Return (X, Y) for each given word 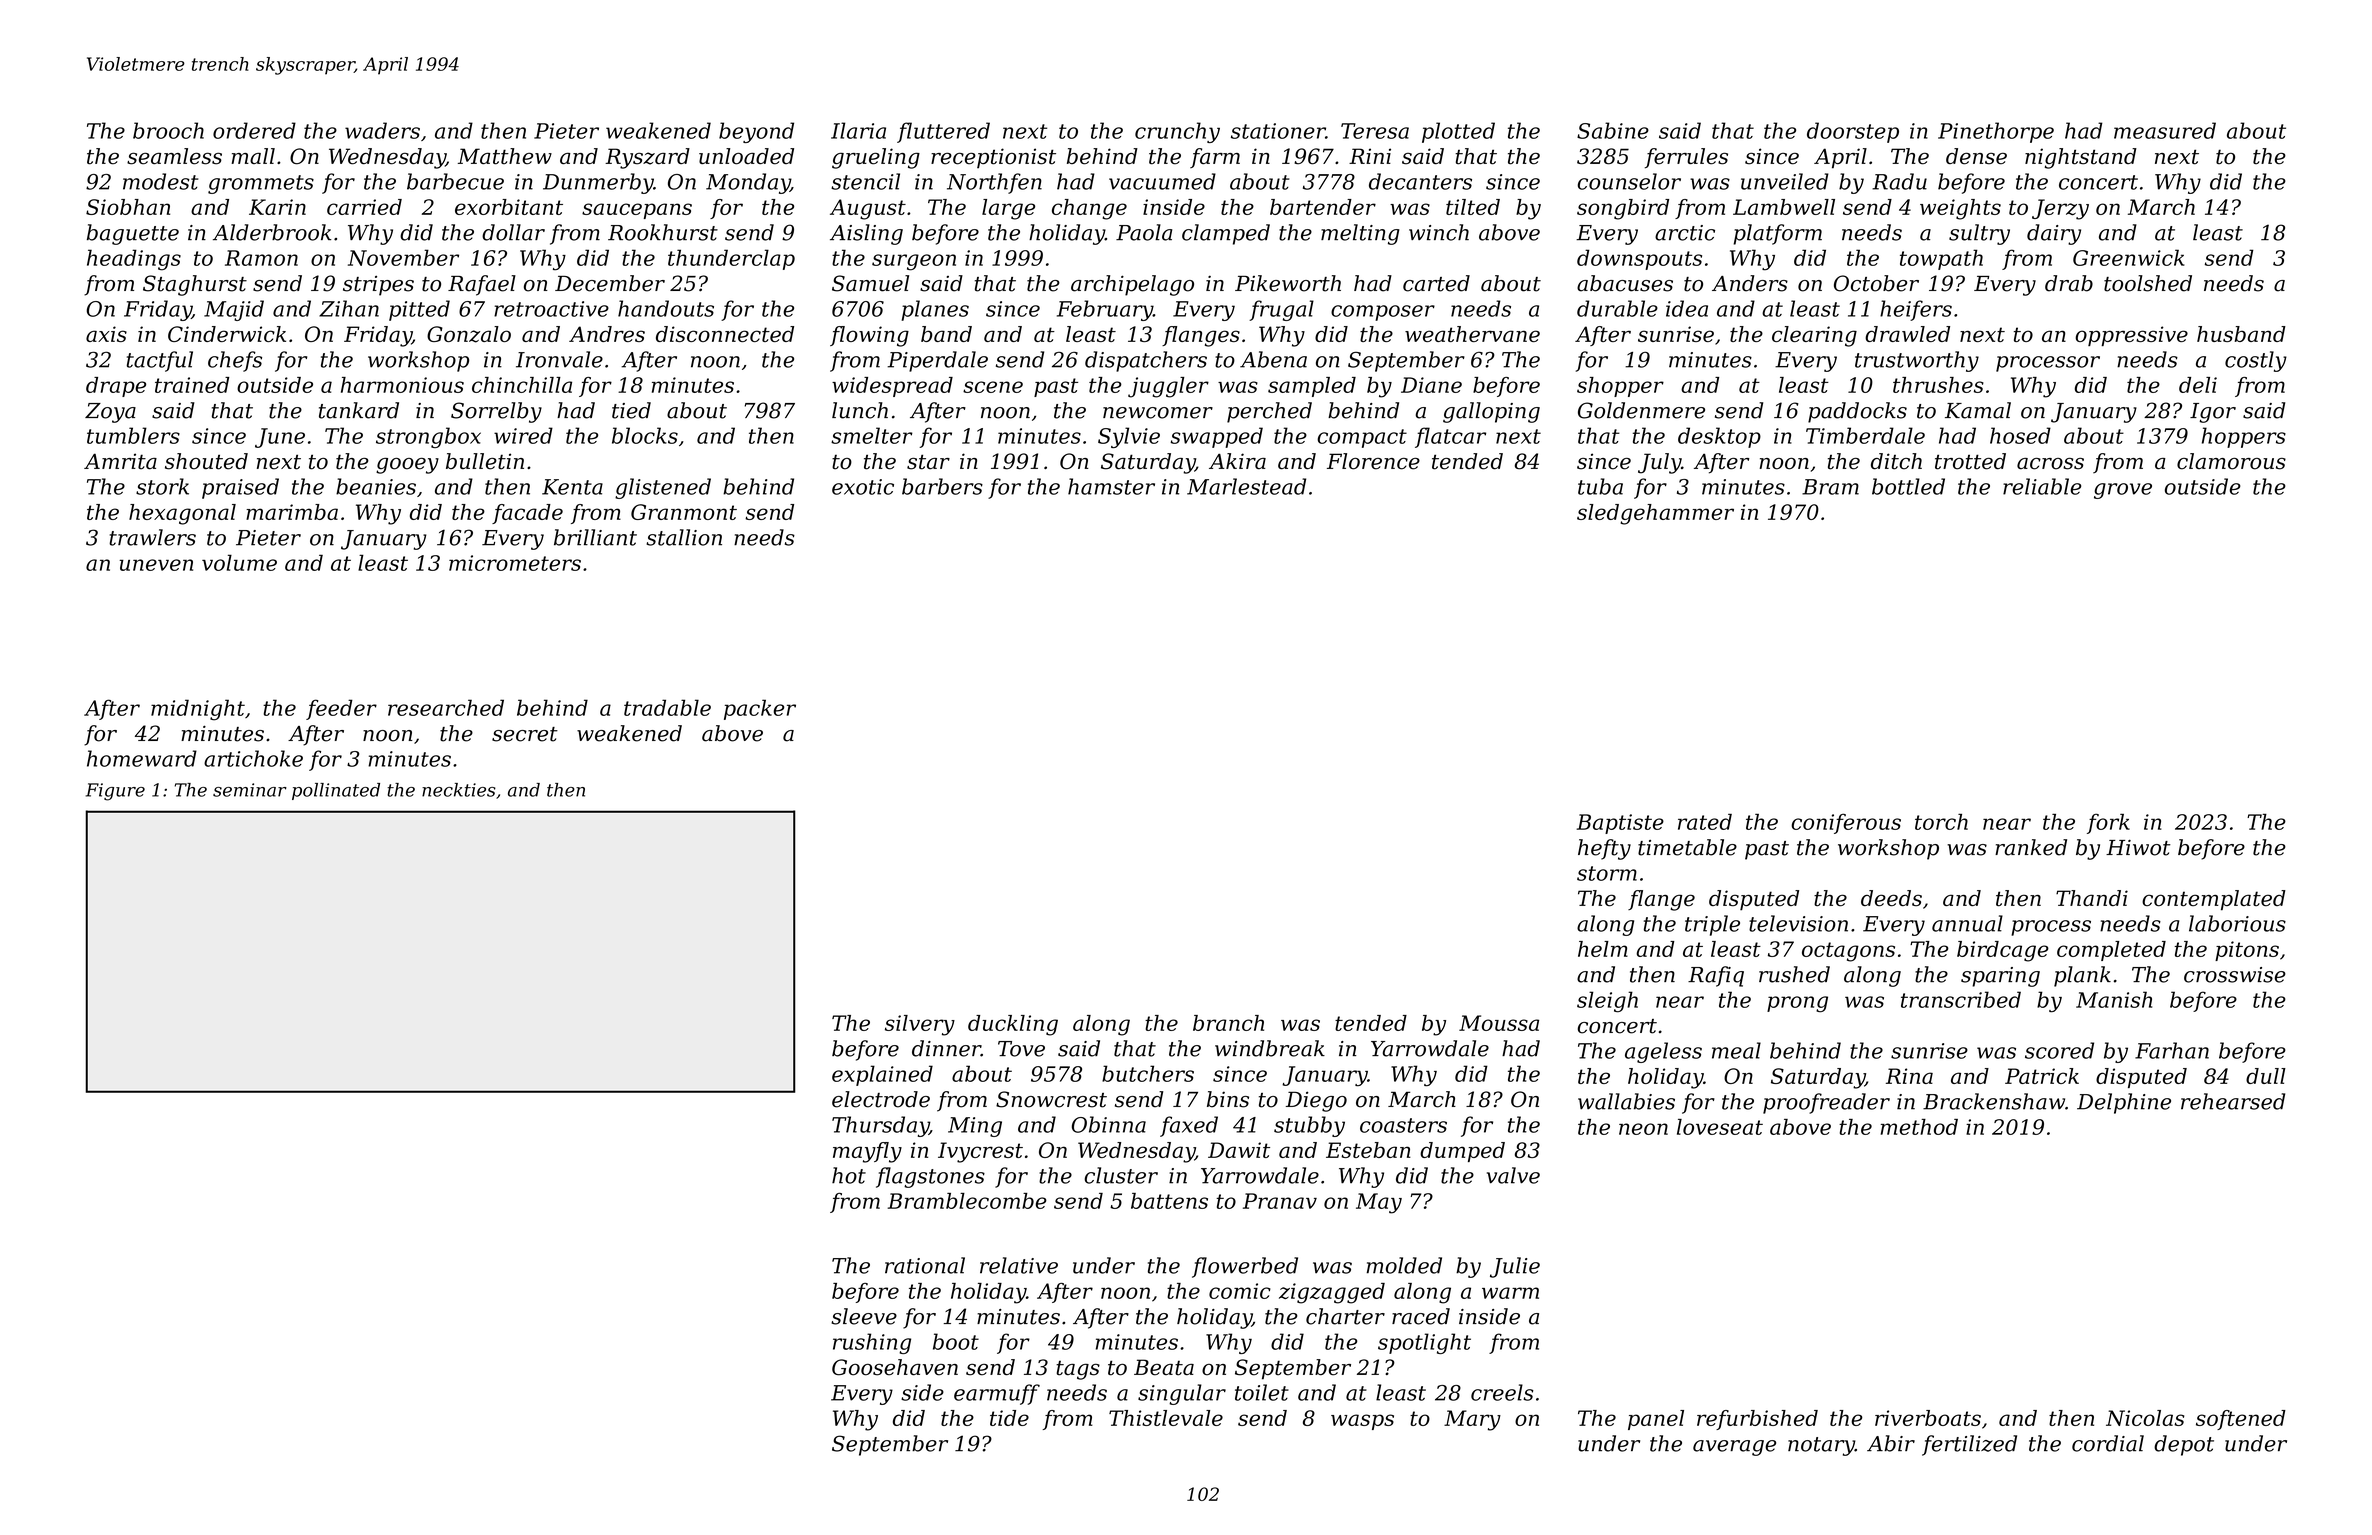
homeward (142, 758)
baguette (133, 234)
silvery (920, 1025)
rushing (872, 1343)
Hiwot (2138, 848)
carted (1436, 283)
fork (2108, 823)
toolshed (2148, 283)
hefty (1604, 849)
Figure (115, 792)
